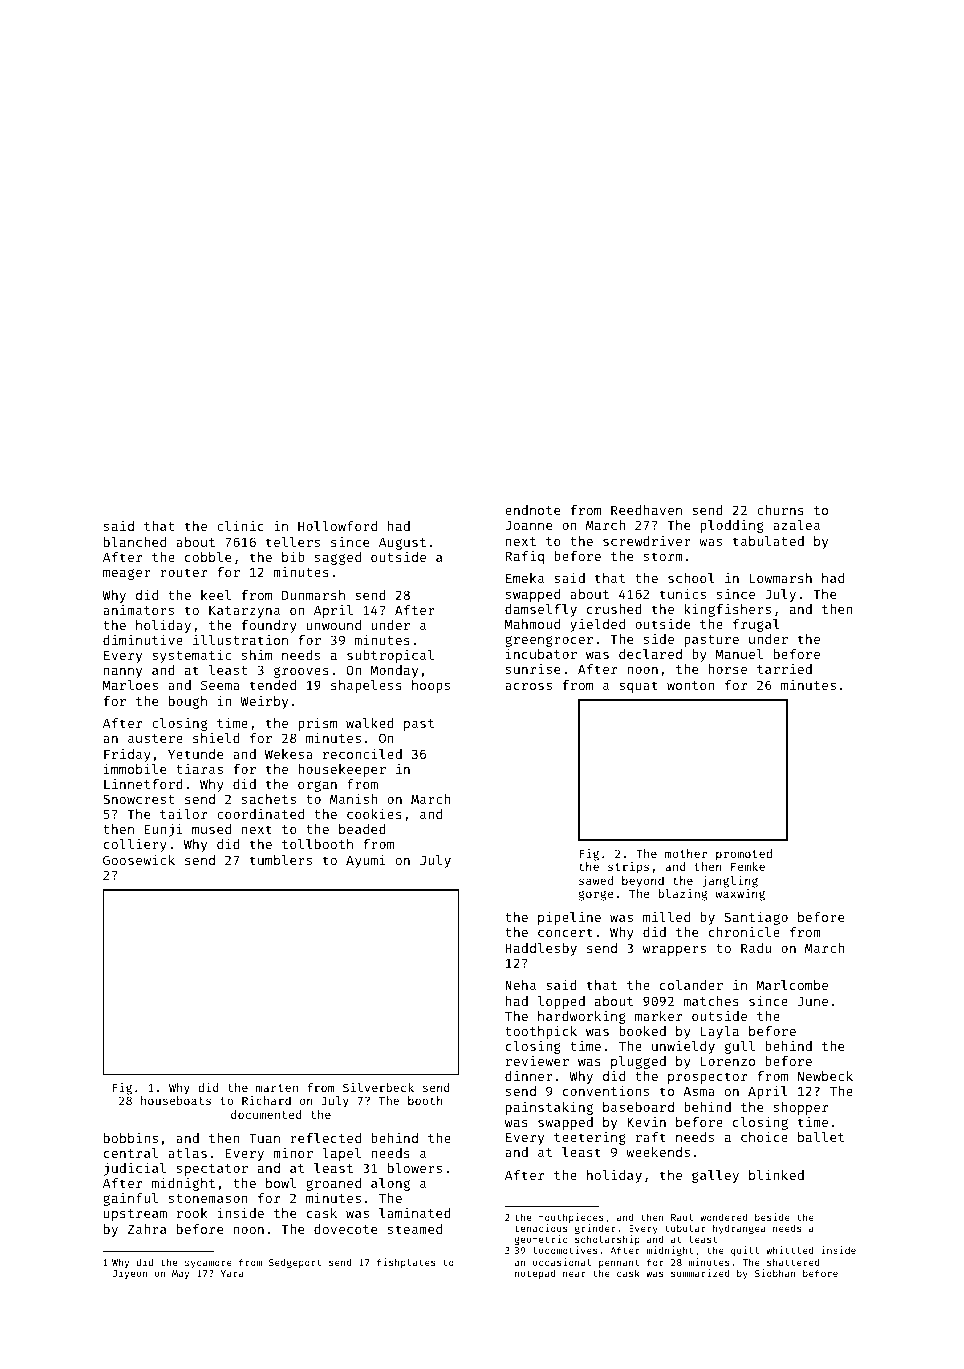 This screenshot has width=964, height=1369. What do you see at coordinates (825, 1076) in the screenshot?
I see `Newbeck` at bounding box center [825, 1076].
